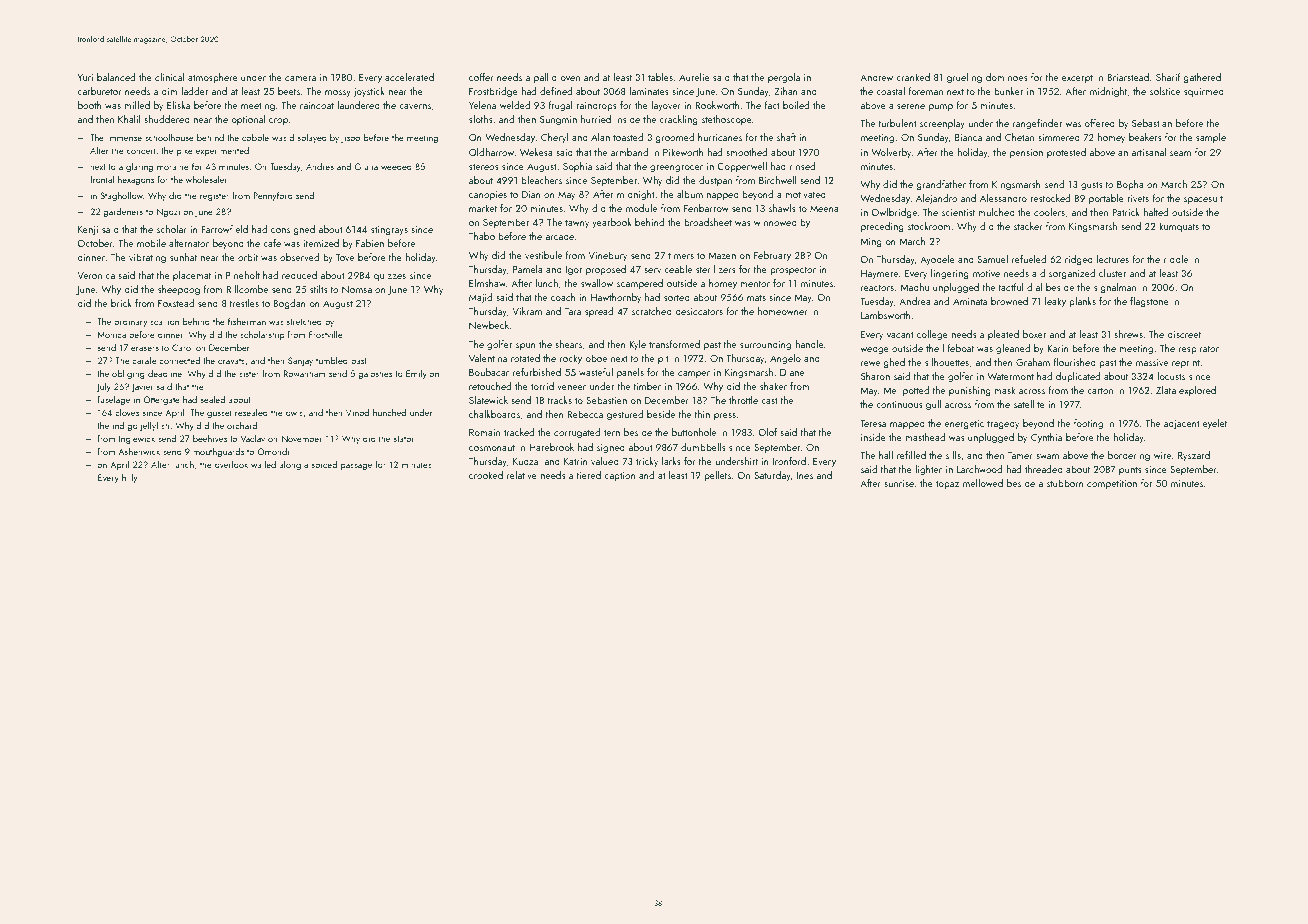  What do you see at coordinates (299, 275) in the image?
I see `reduced` at bounding box center [299, 275].
